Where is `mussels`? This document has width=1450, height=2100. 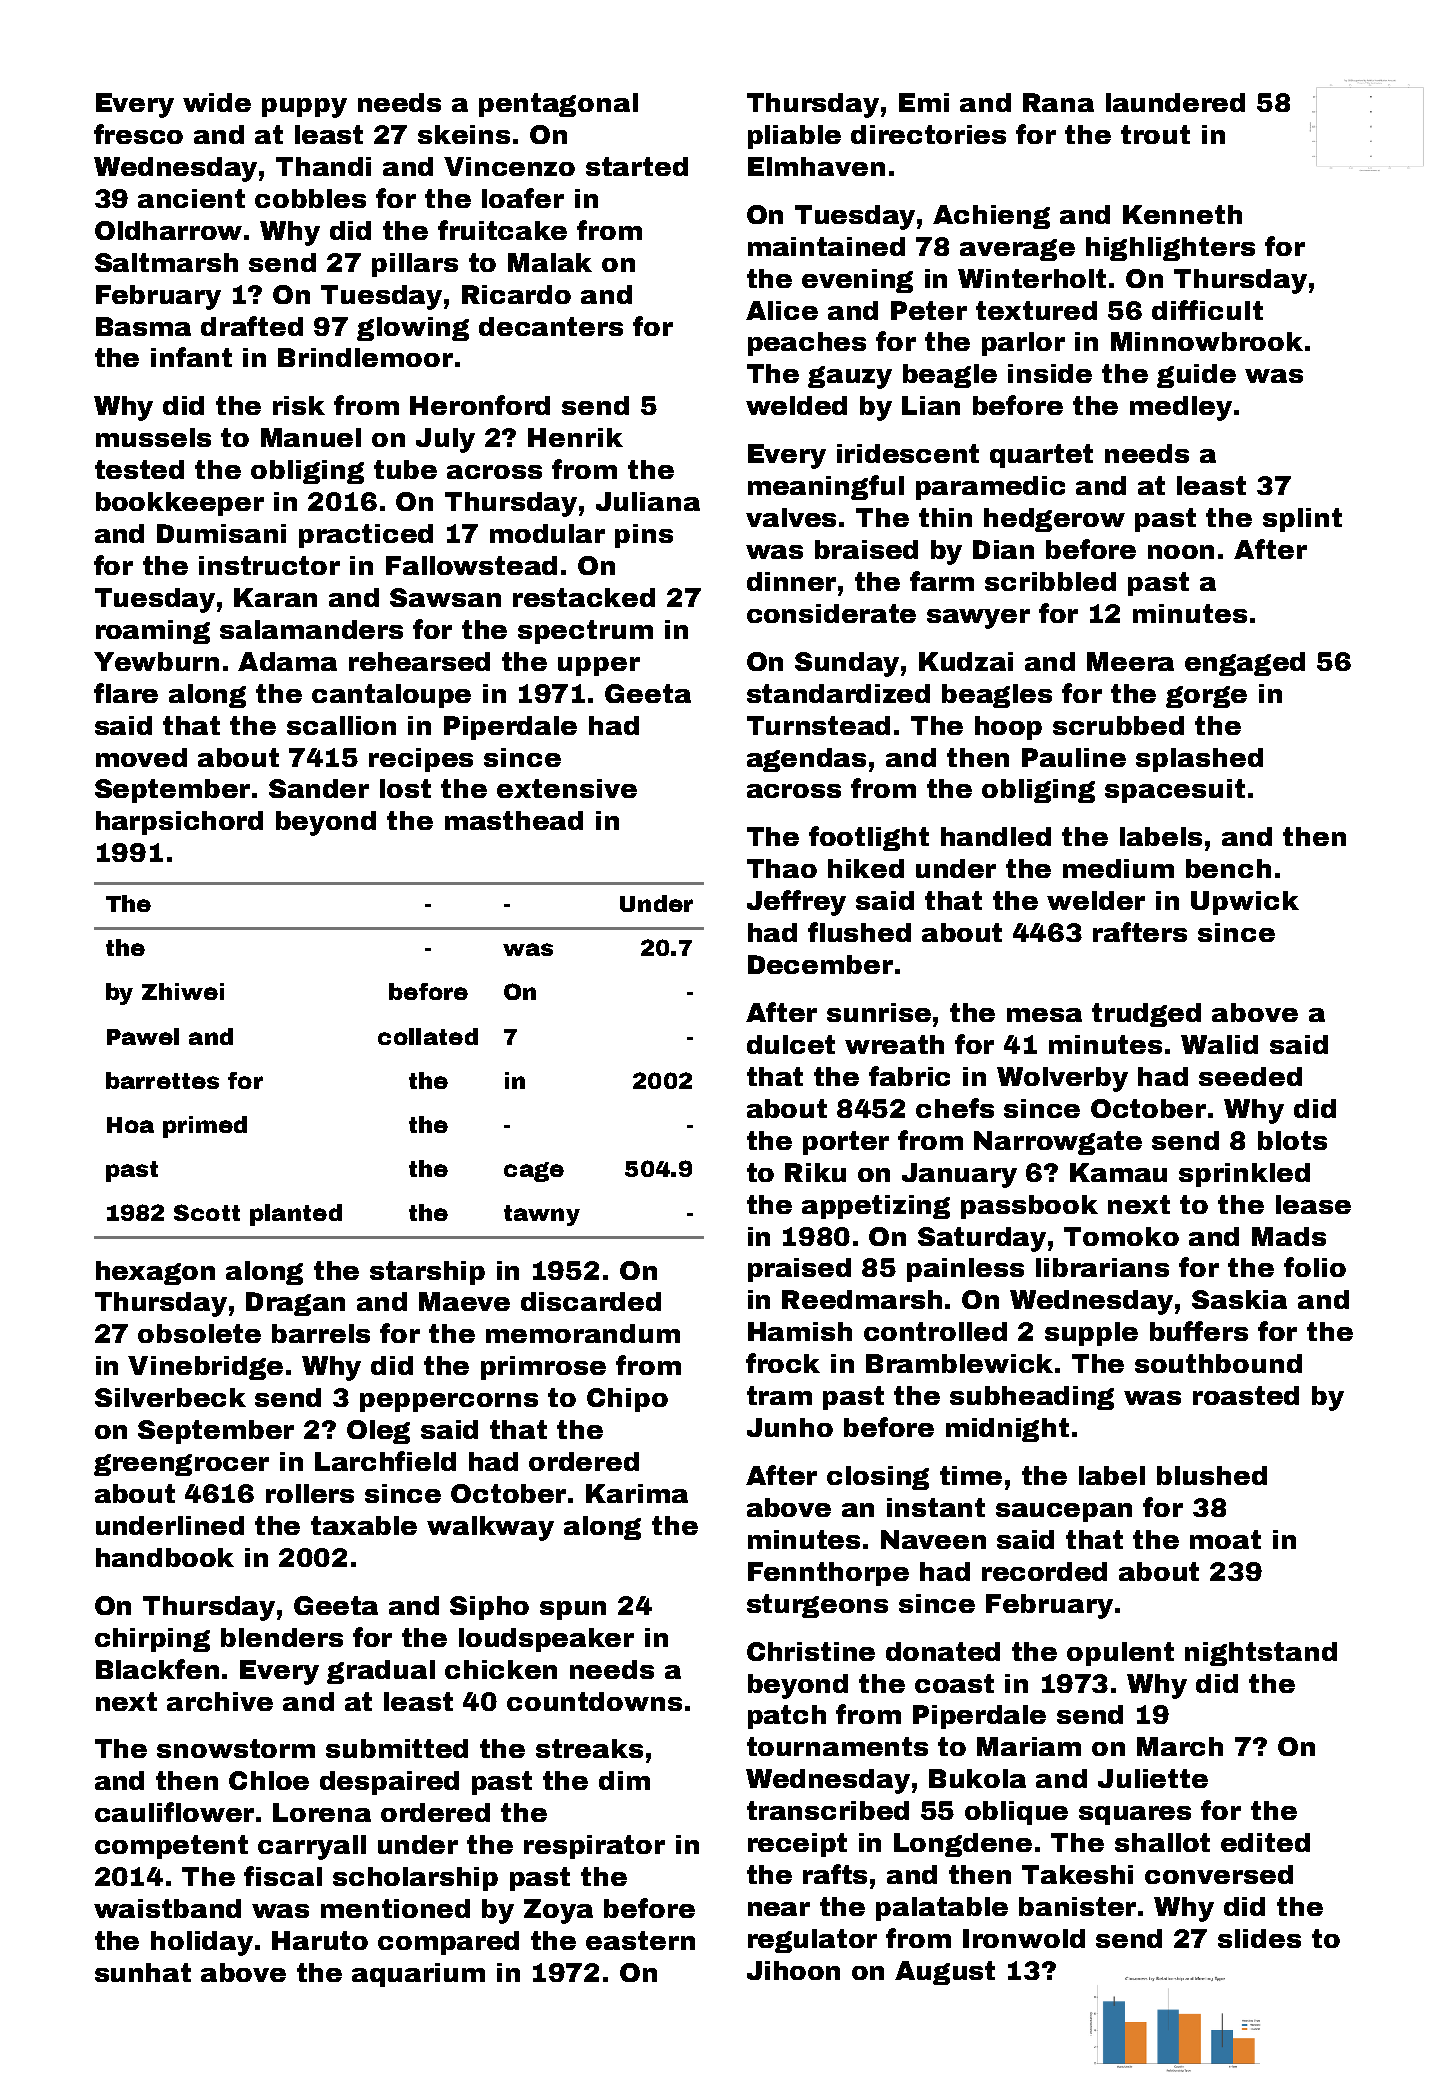 mussels is located at coordinates (153, 437).
